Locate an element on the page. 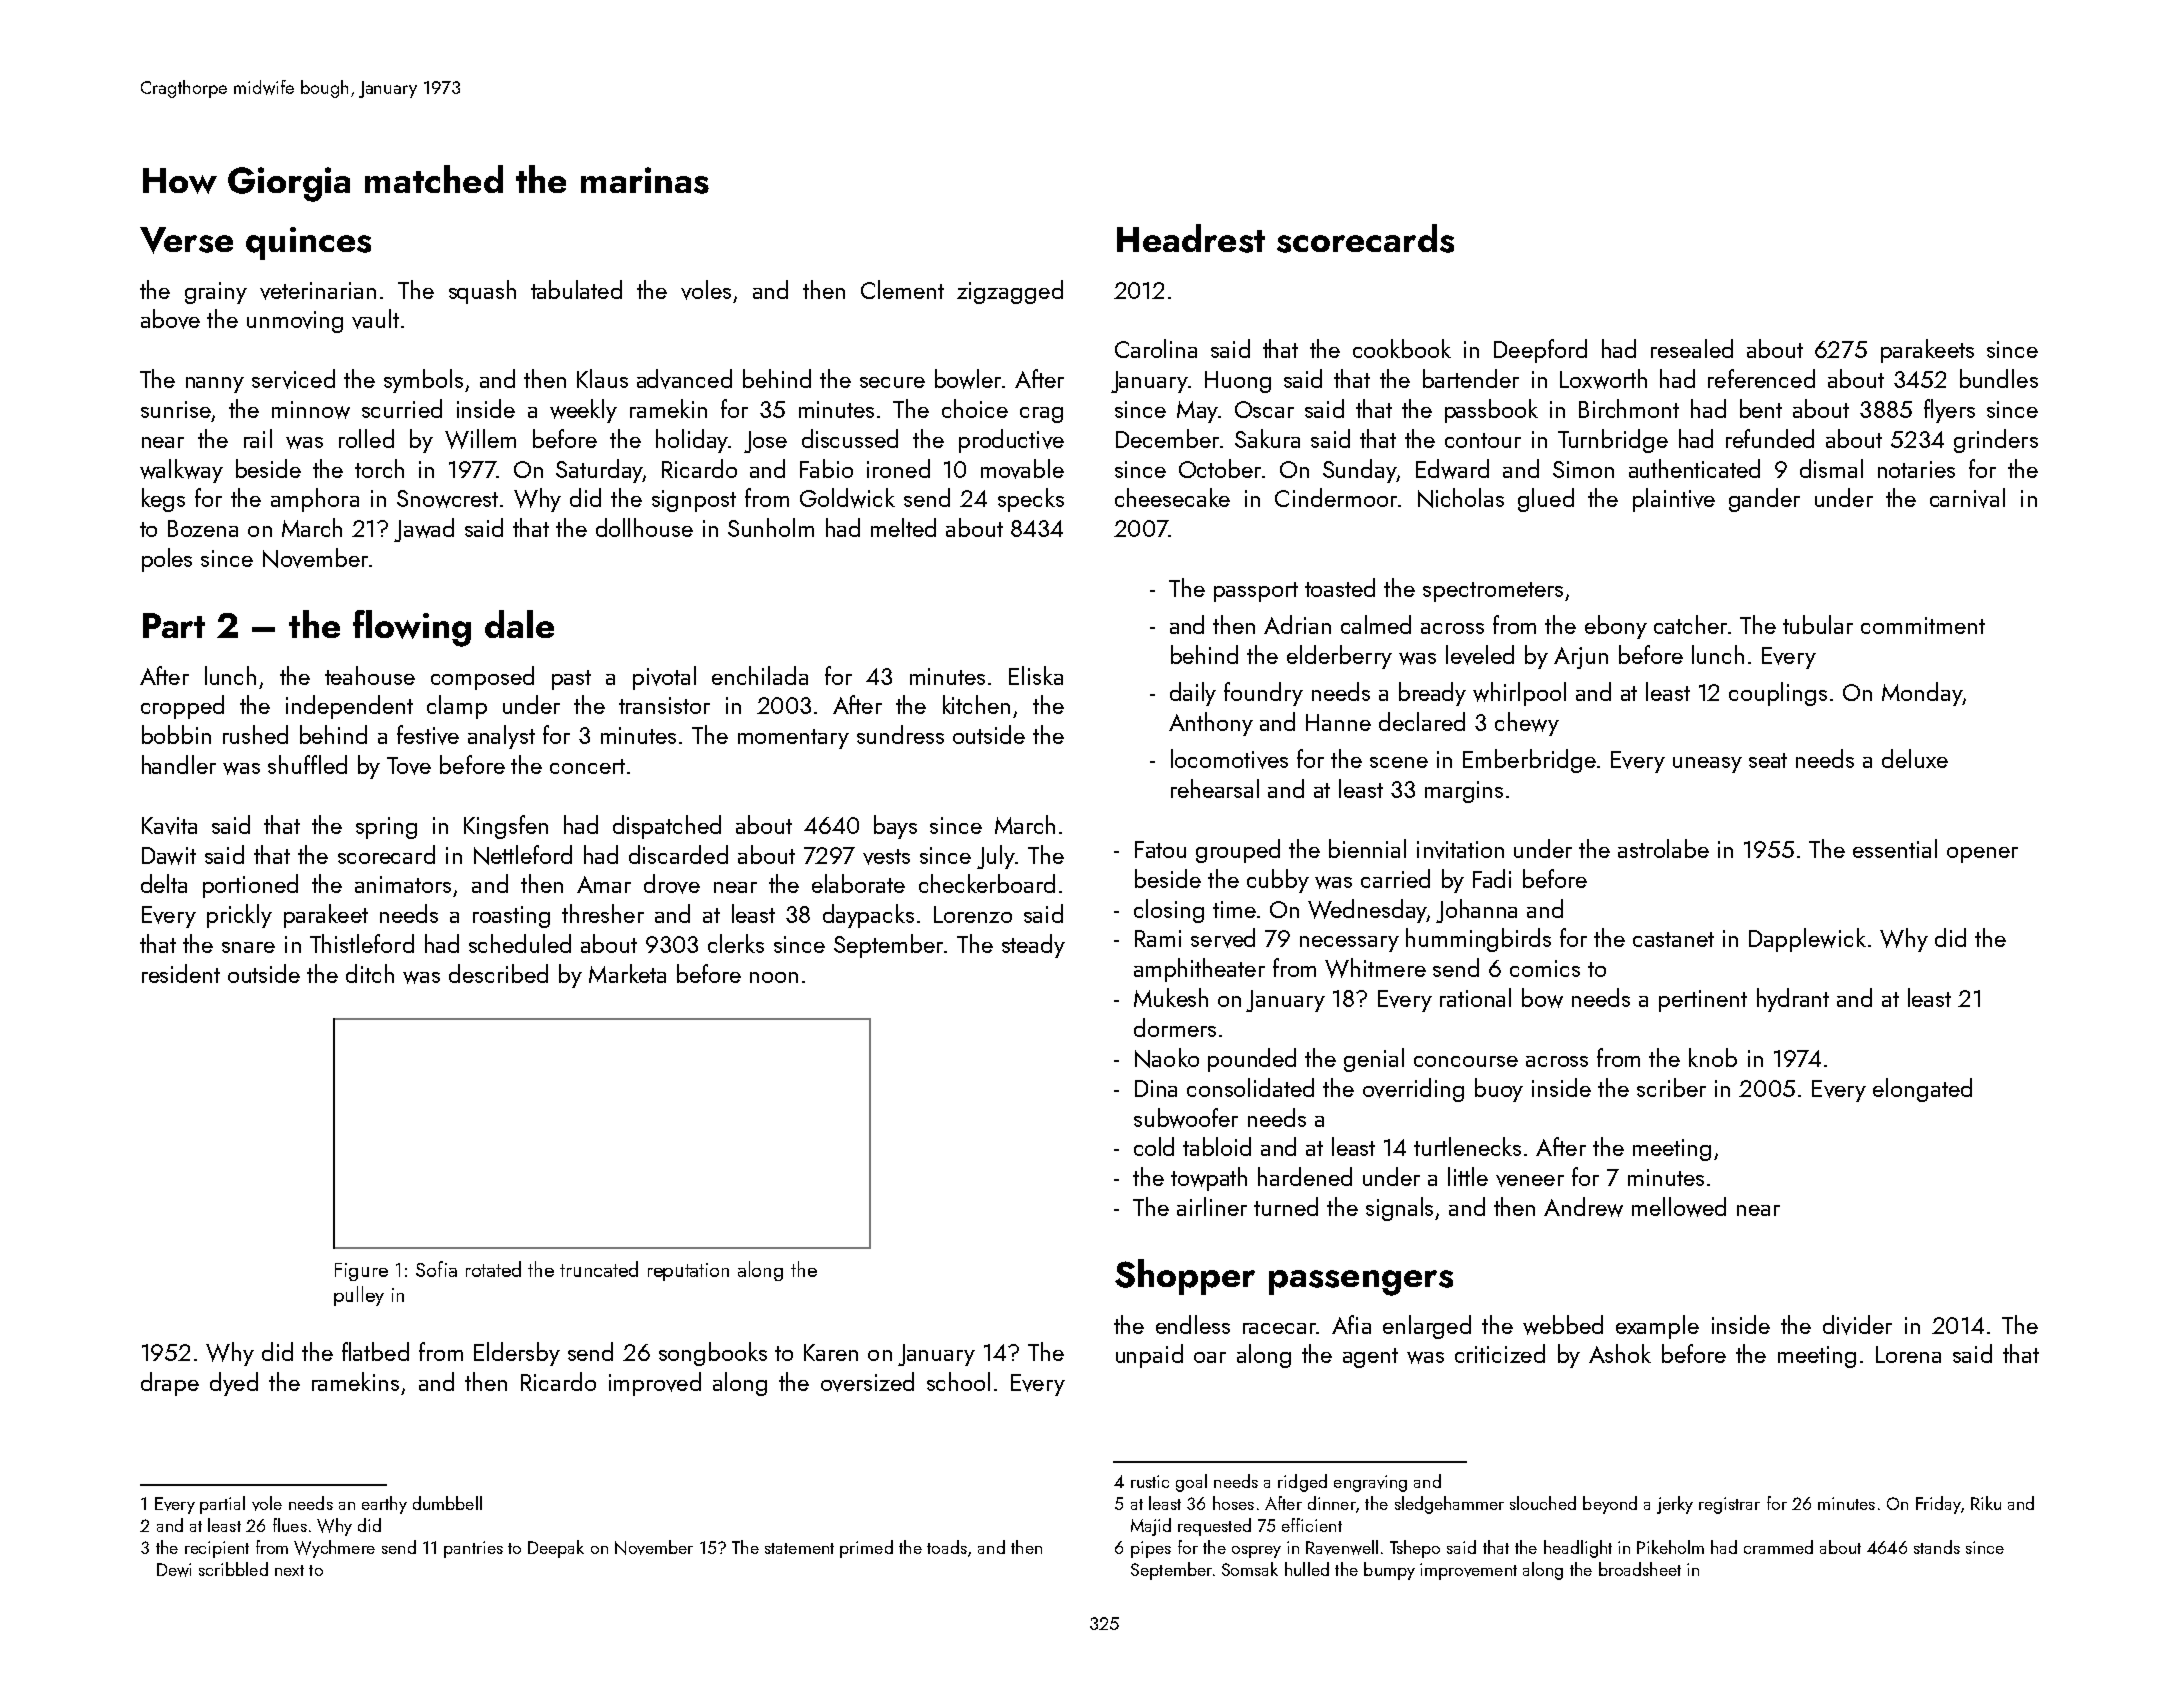  bundles is located at coordinates (1999, 378).
